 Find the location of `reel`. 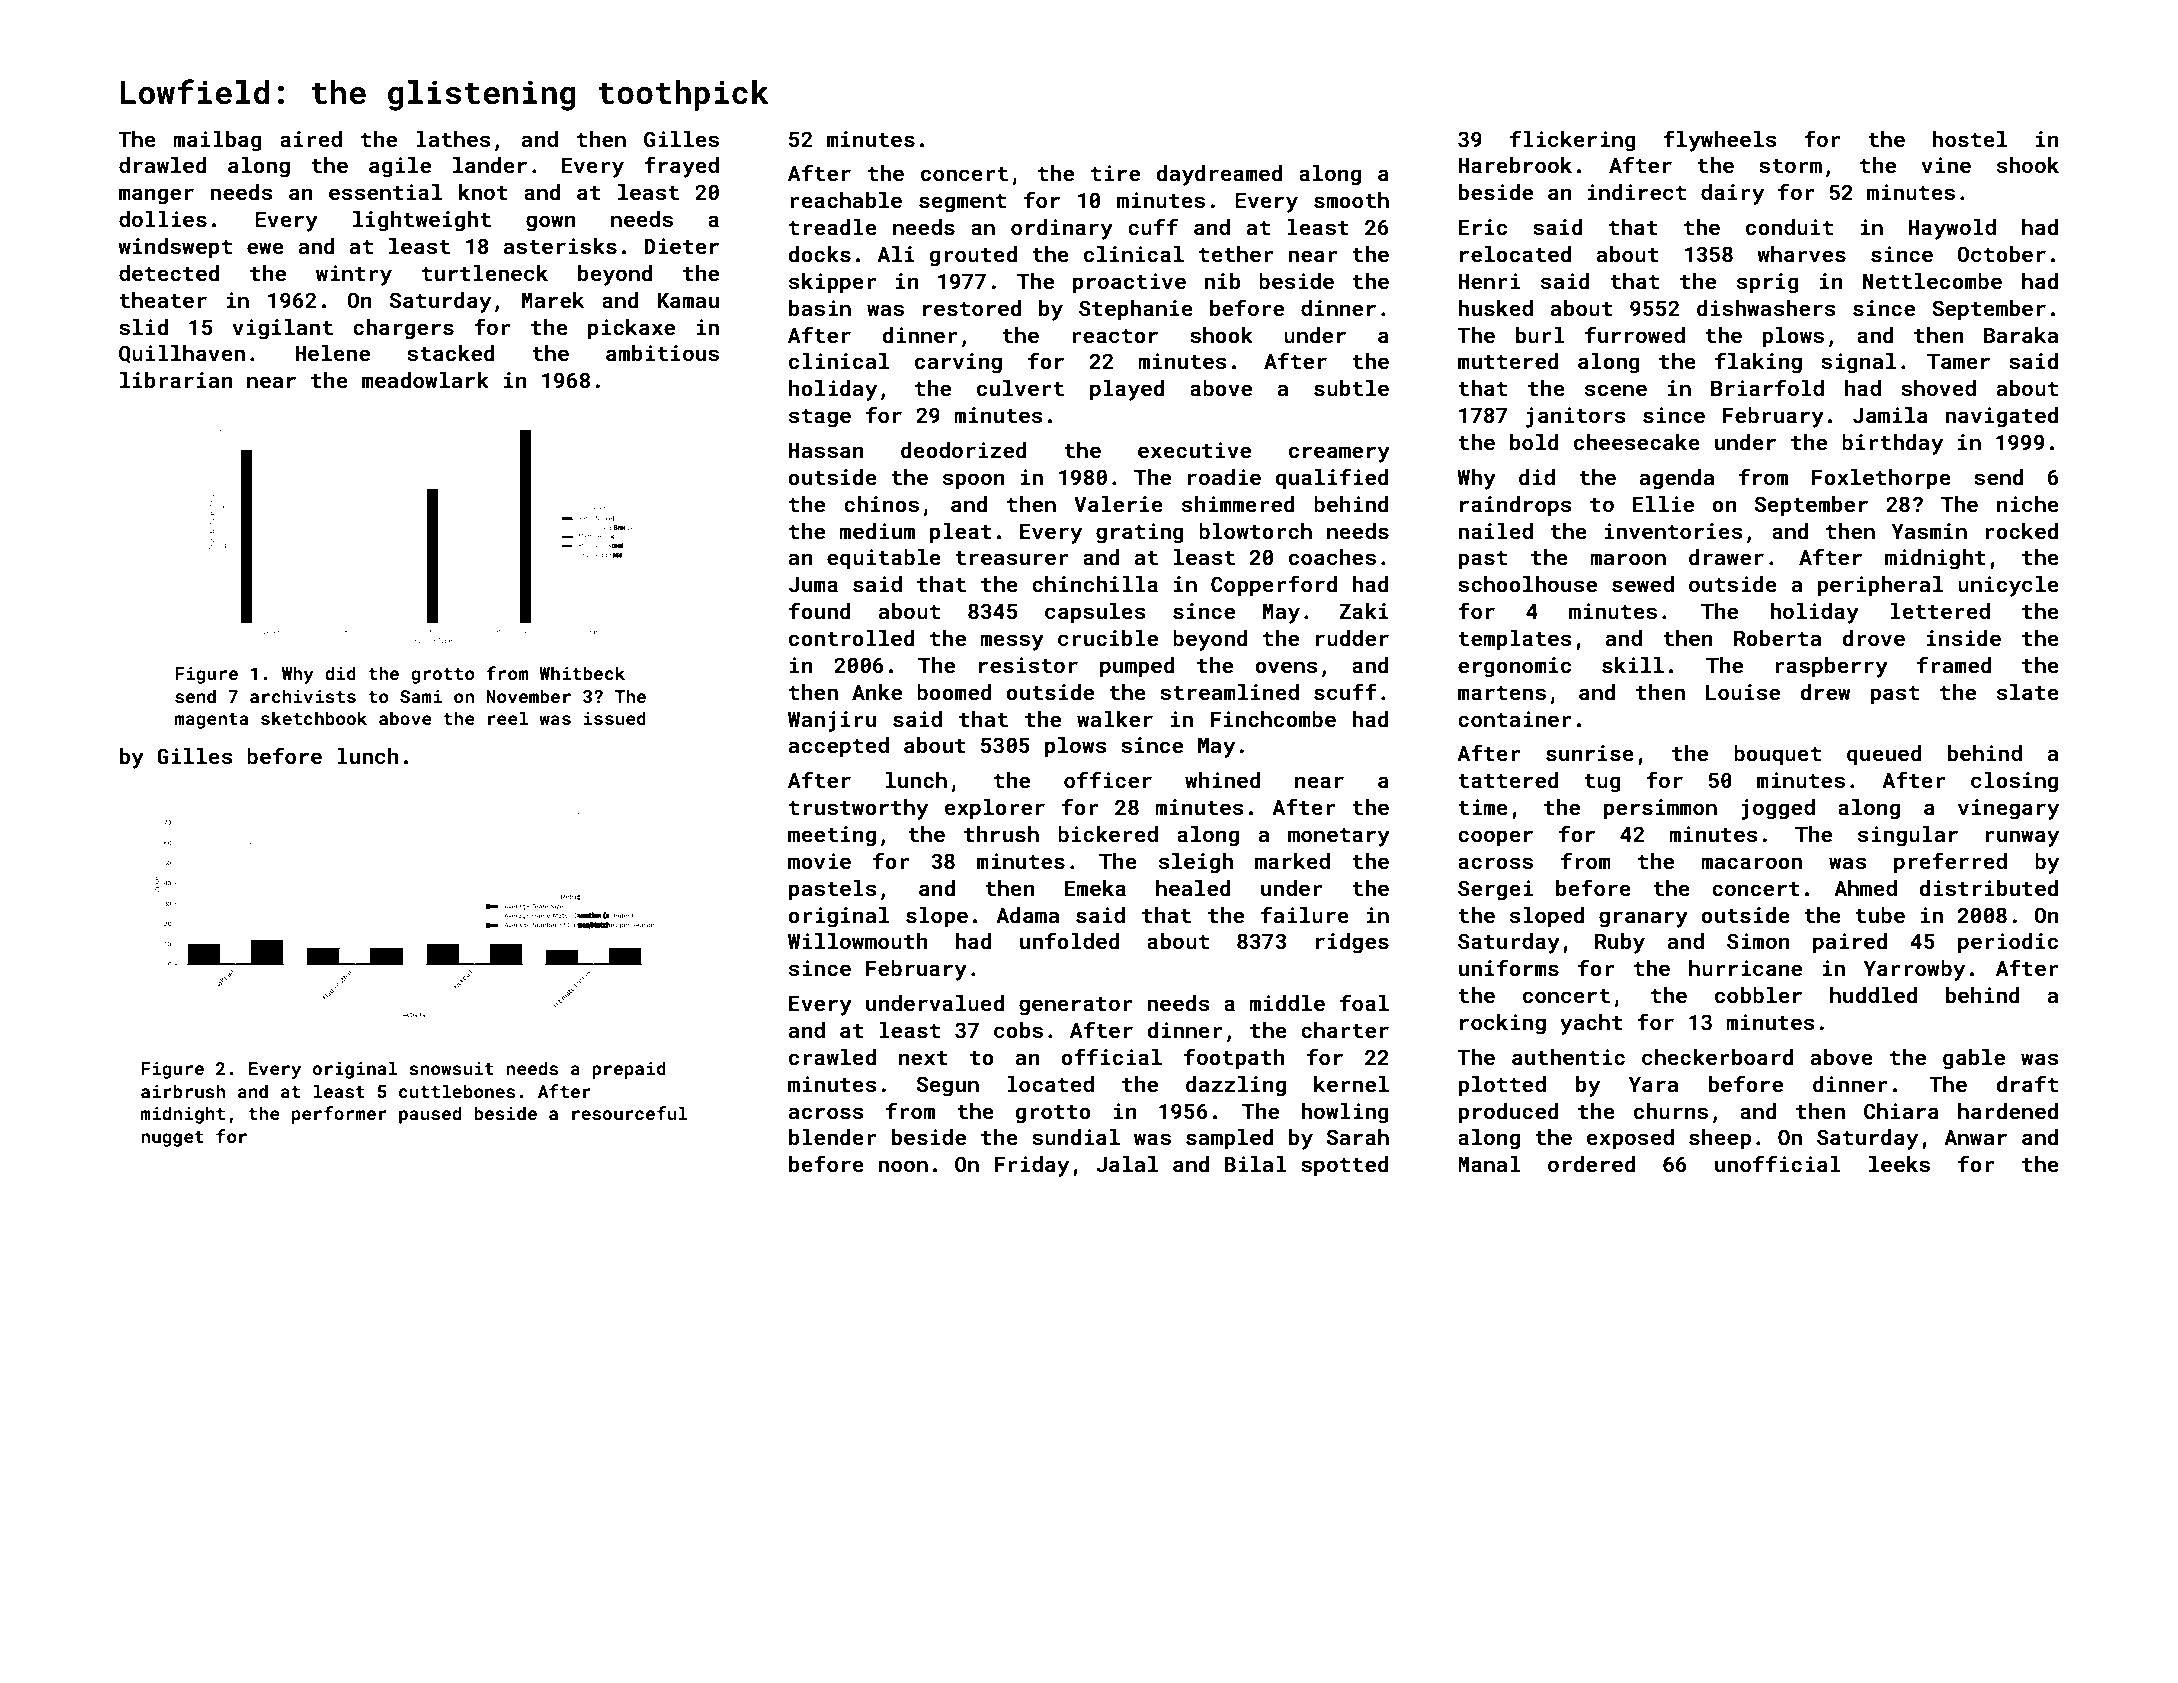

reel is located at coordinates (508, 718).
